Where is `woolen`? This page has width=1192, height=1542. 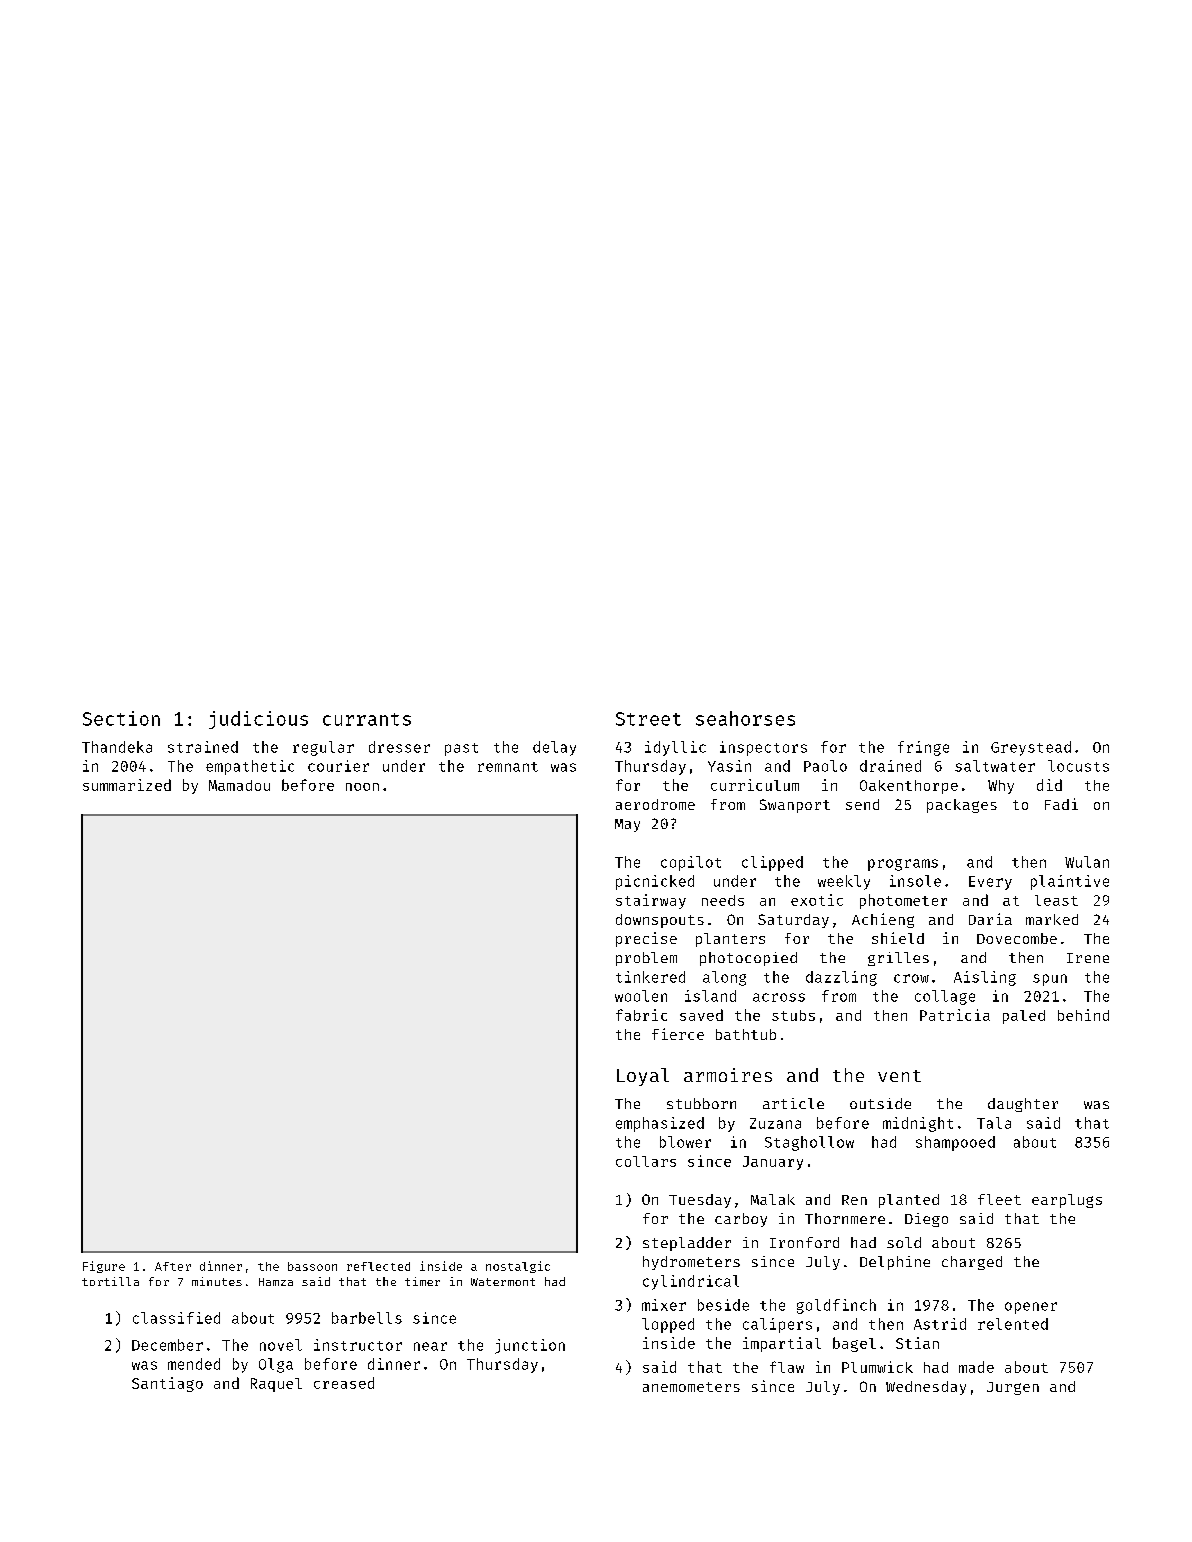
woolen is located at coordinates (641, 996).
